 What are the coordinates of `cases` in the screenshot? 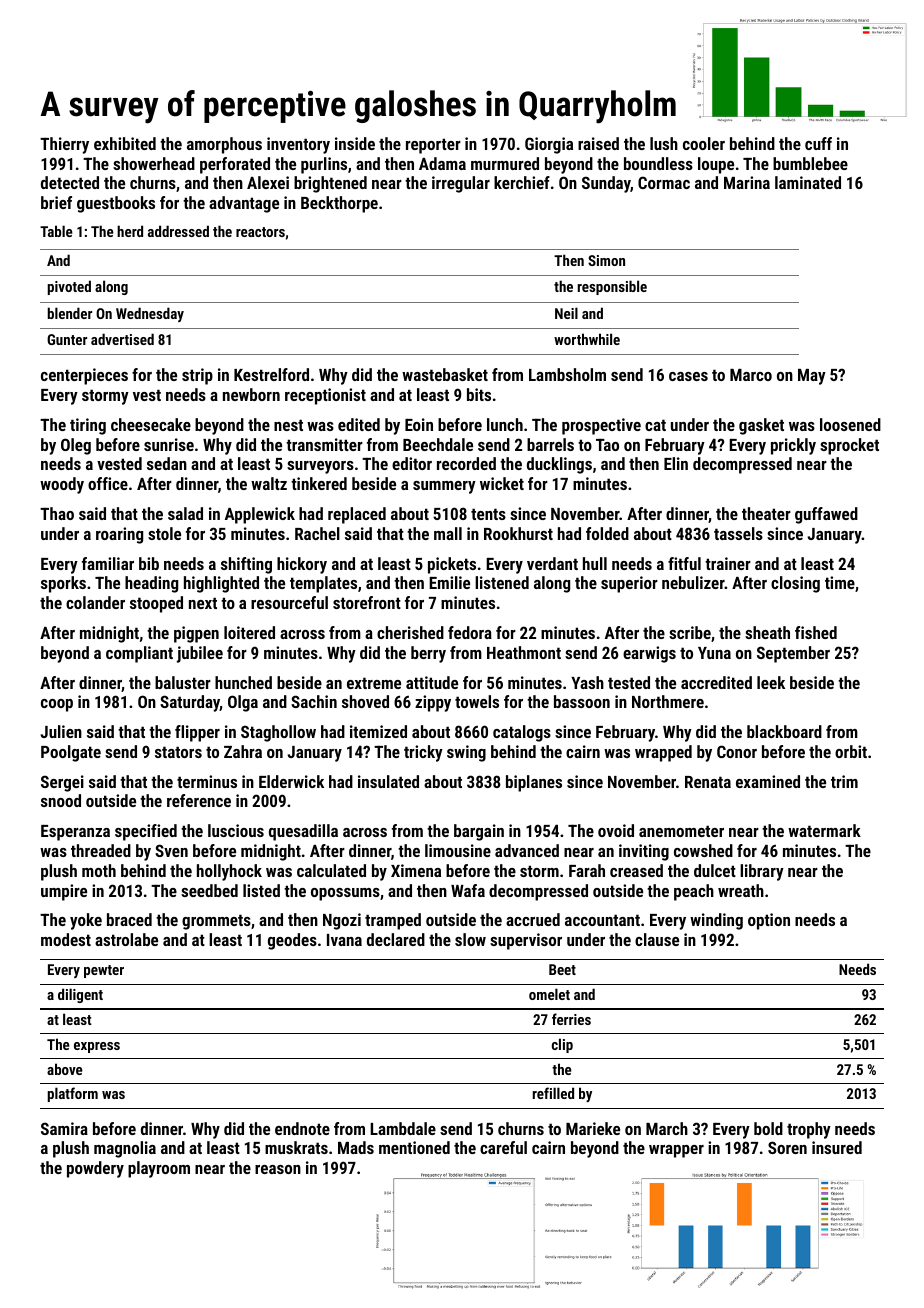 It's located at (688, 376).
